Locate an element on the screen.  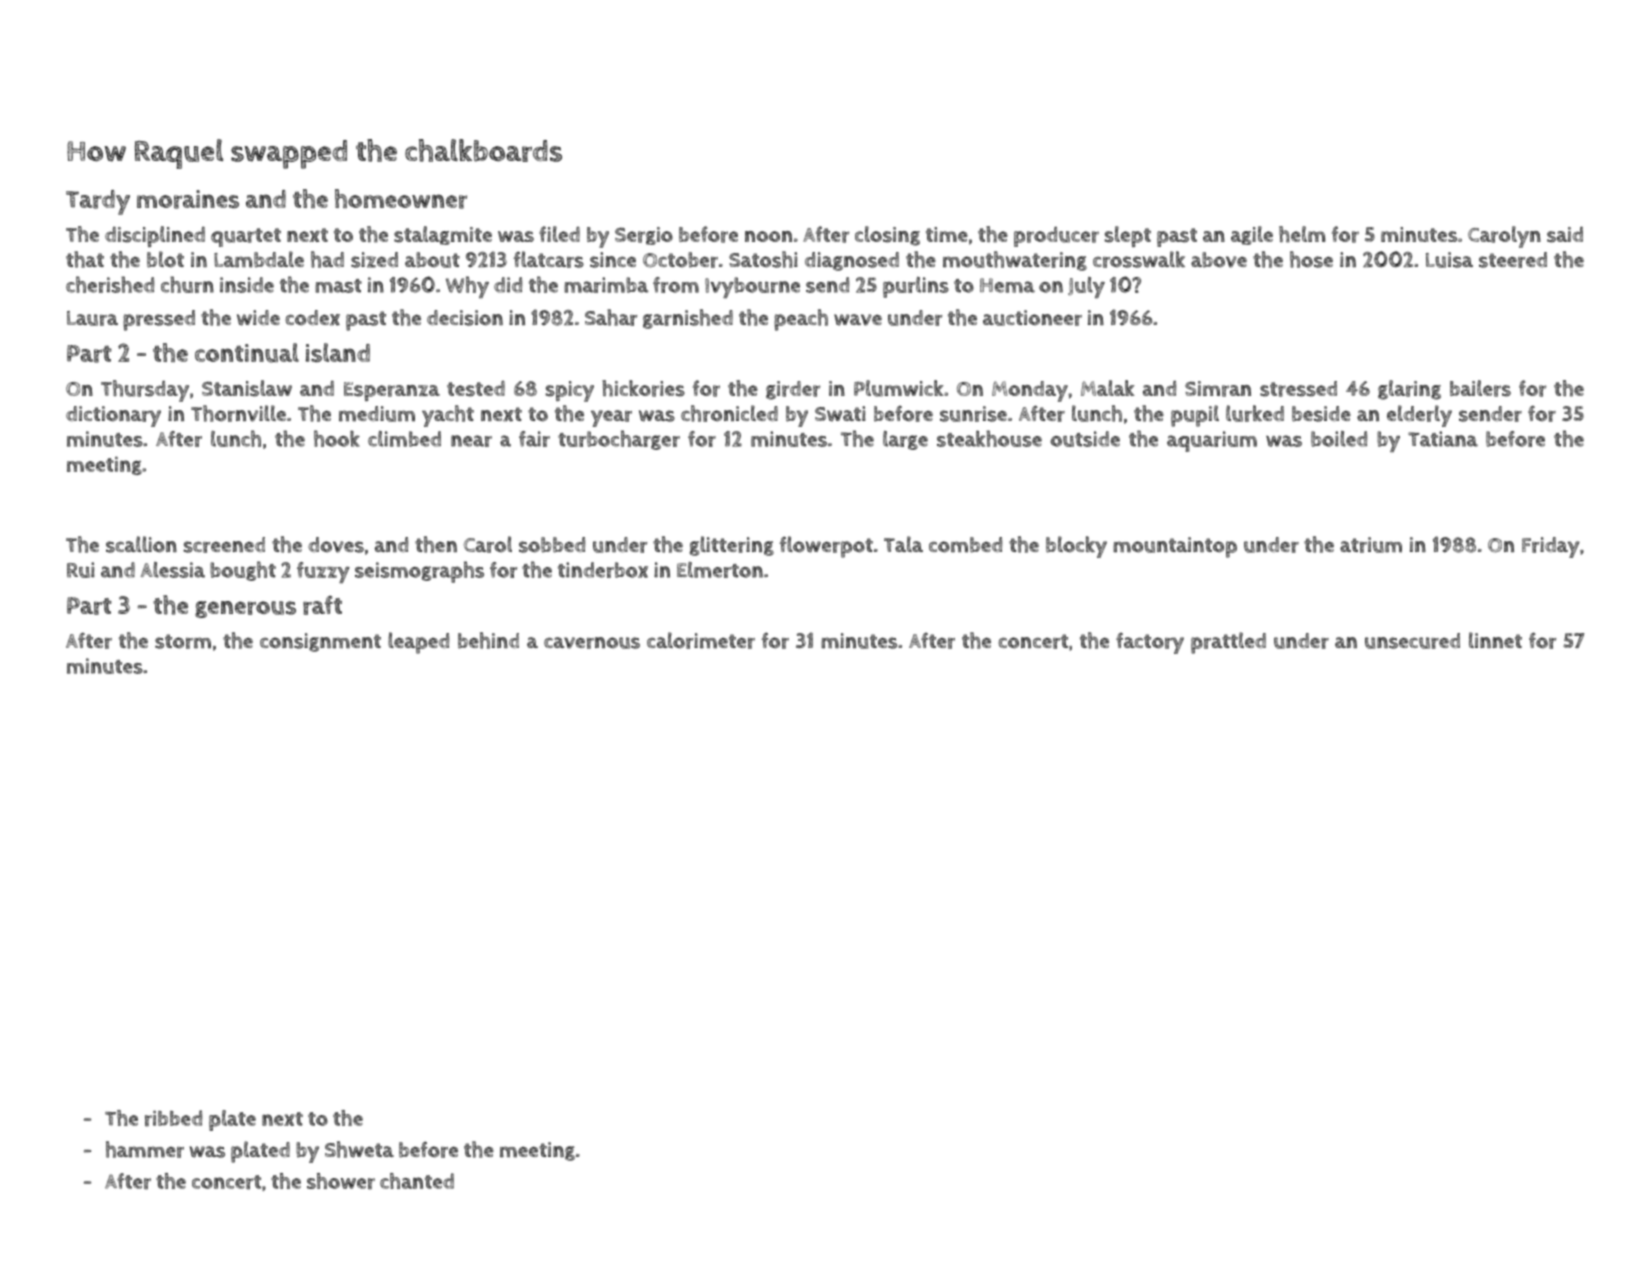
agile is located at coordinates (1252, 235).
